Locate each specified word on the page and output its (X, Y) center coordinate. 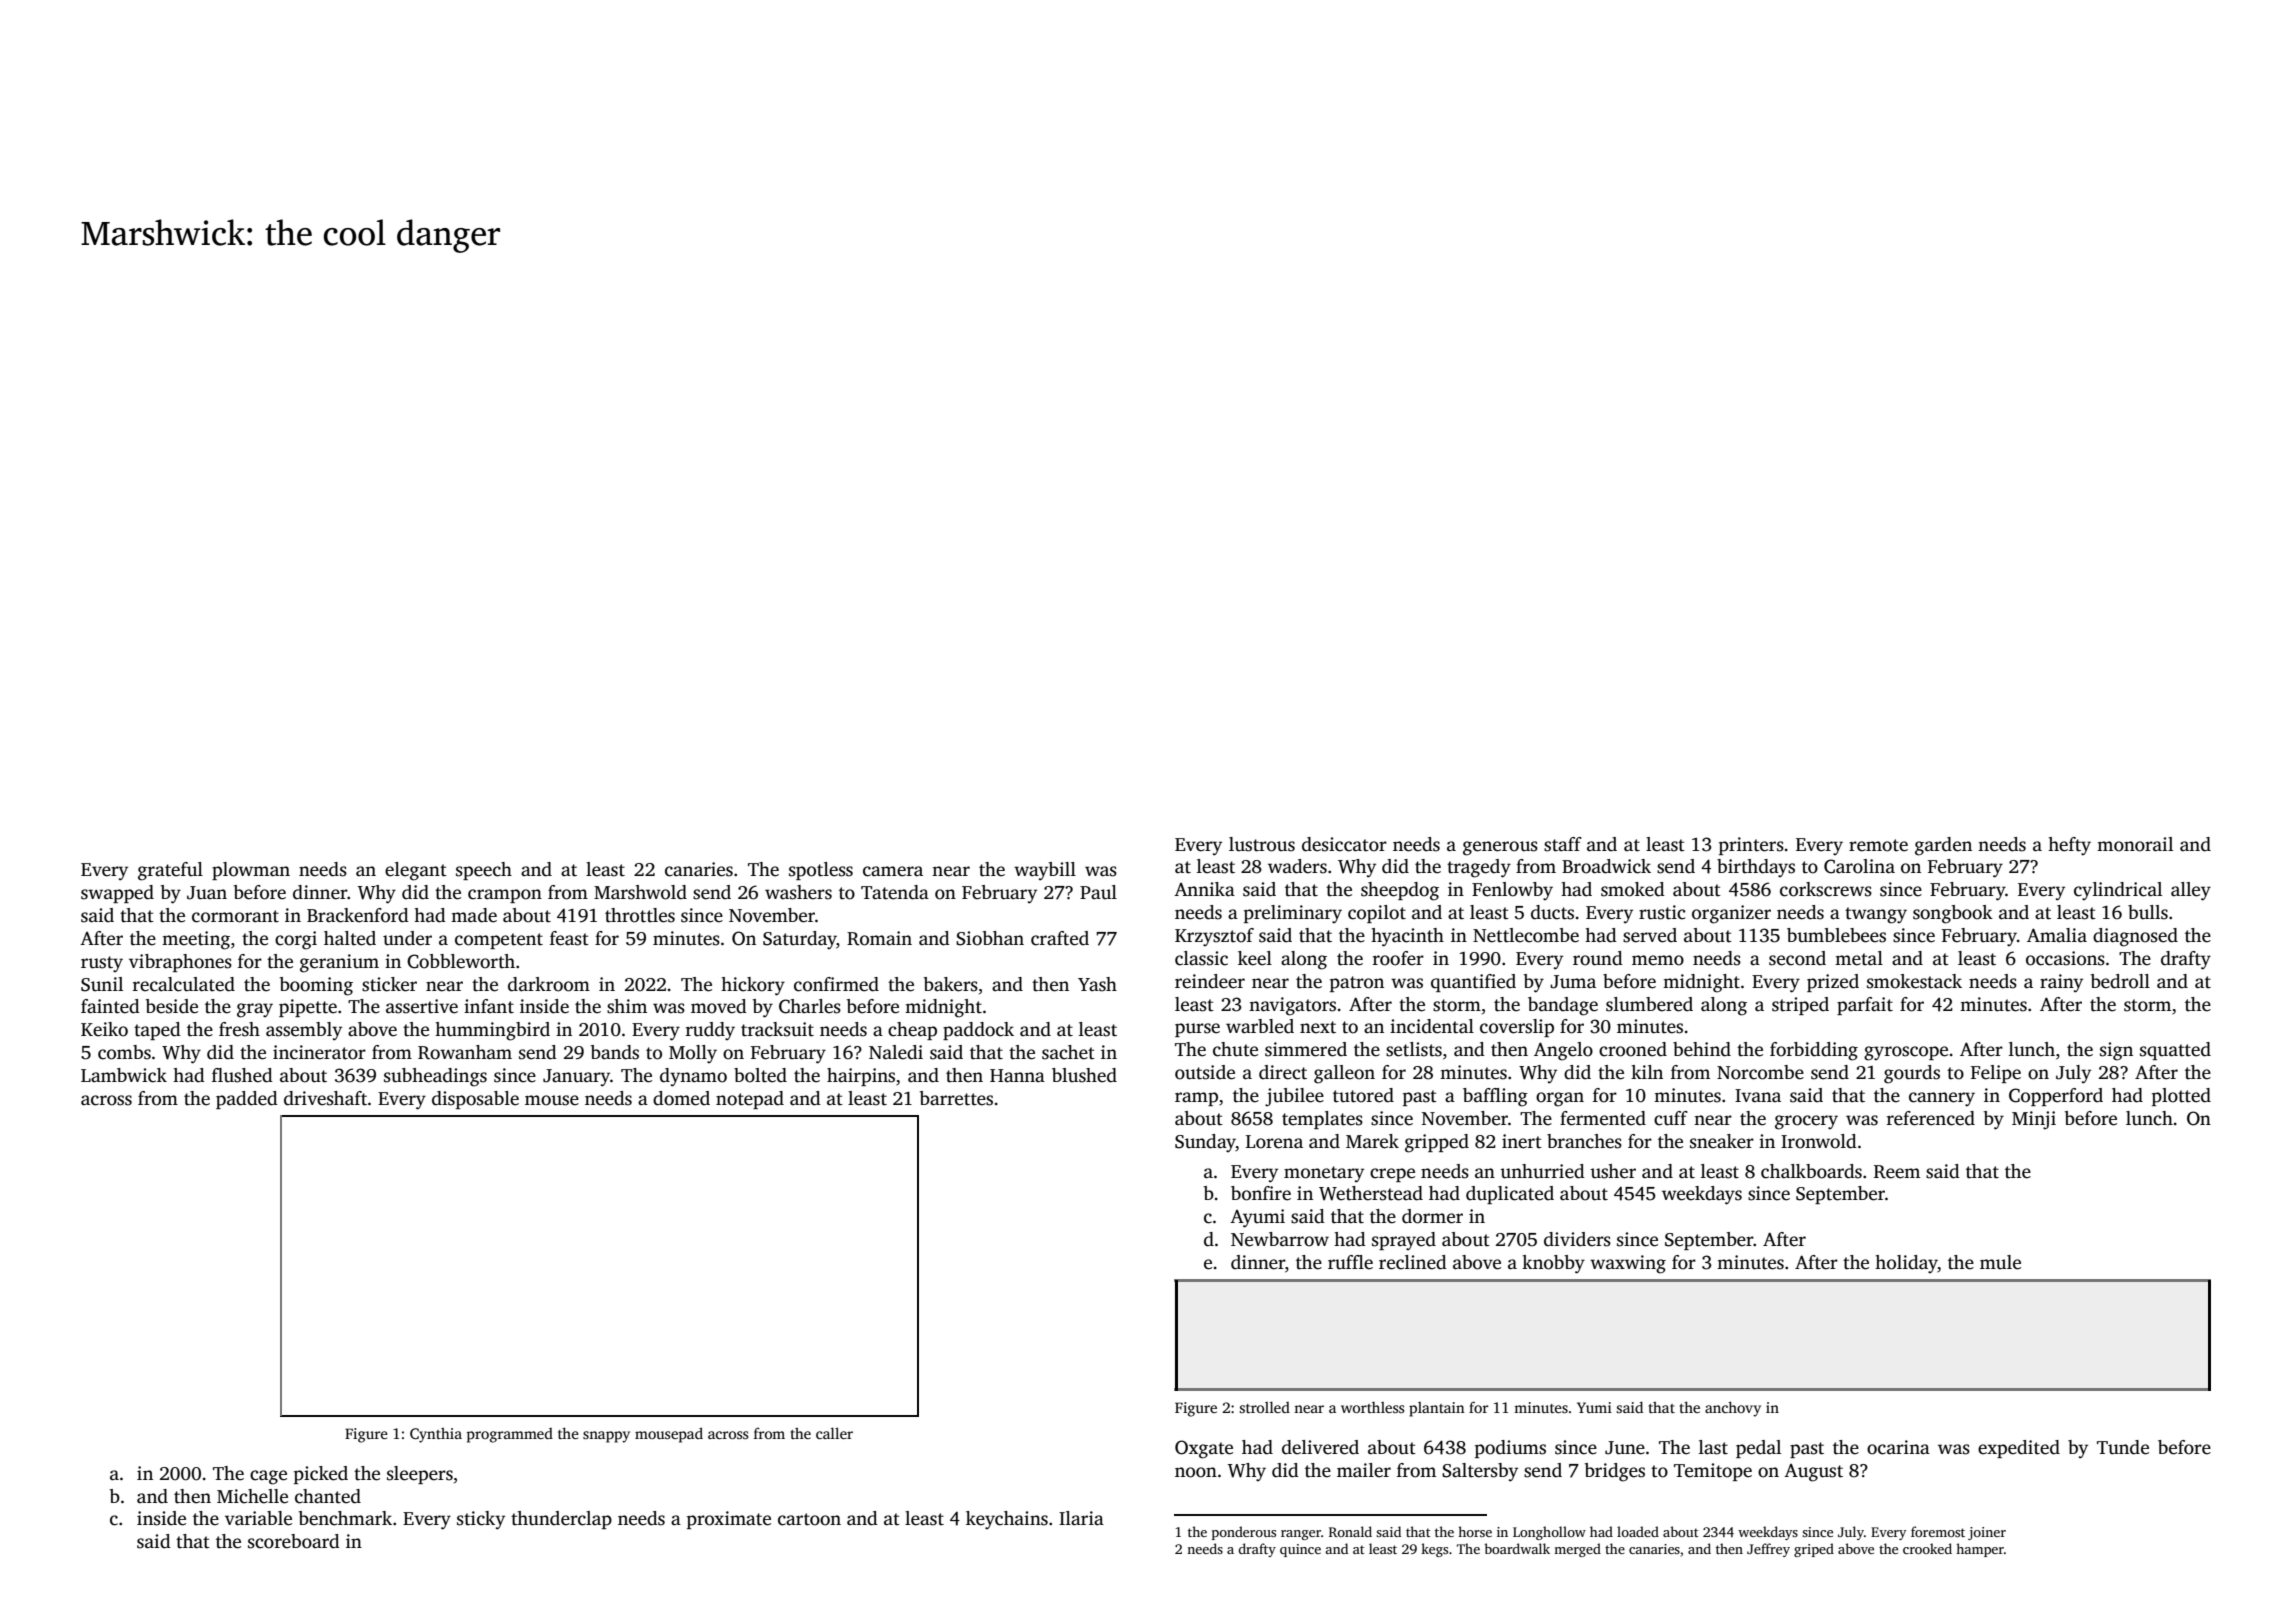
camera (893, 871)
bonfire (1261, 1193)
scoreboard (294, 1541)
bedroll (2120, 981)
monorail (2135, 844)
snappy (606, 1437)
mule (2000, 1262)
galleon (1344, 1074)
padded (247, 1100)
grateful (170, 871)
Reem (1897, 1172)
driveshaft (325, 1098)
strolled (1264, 1407)
